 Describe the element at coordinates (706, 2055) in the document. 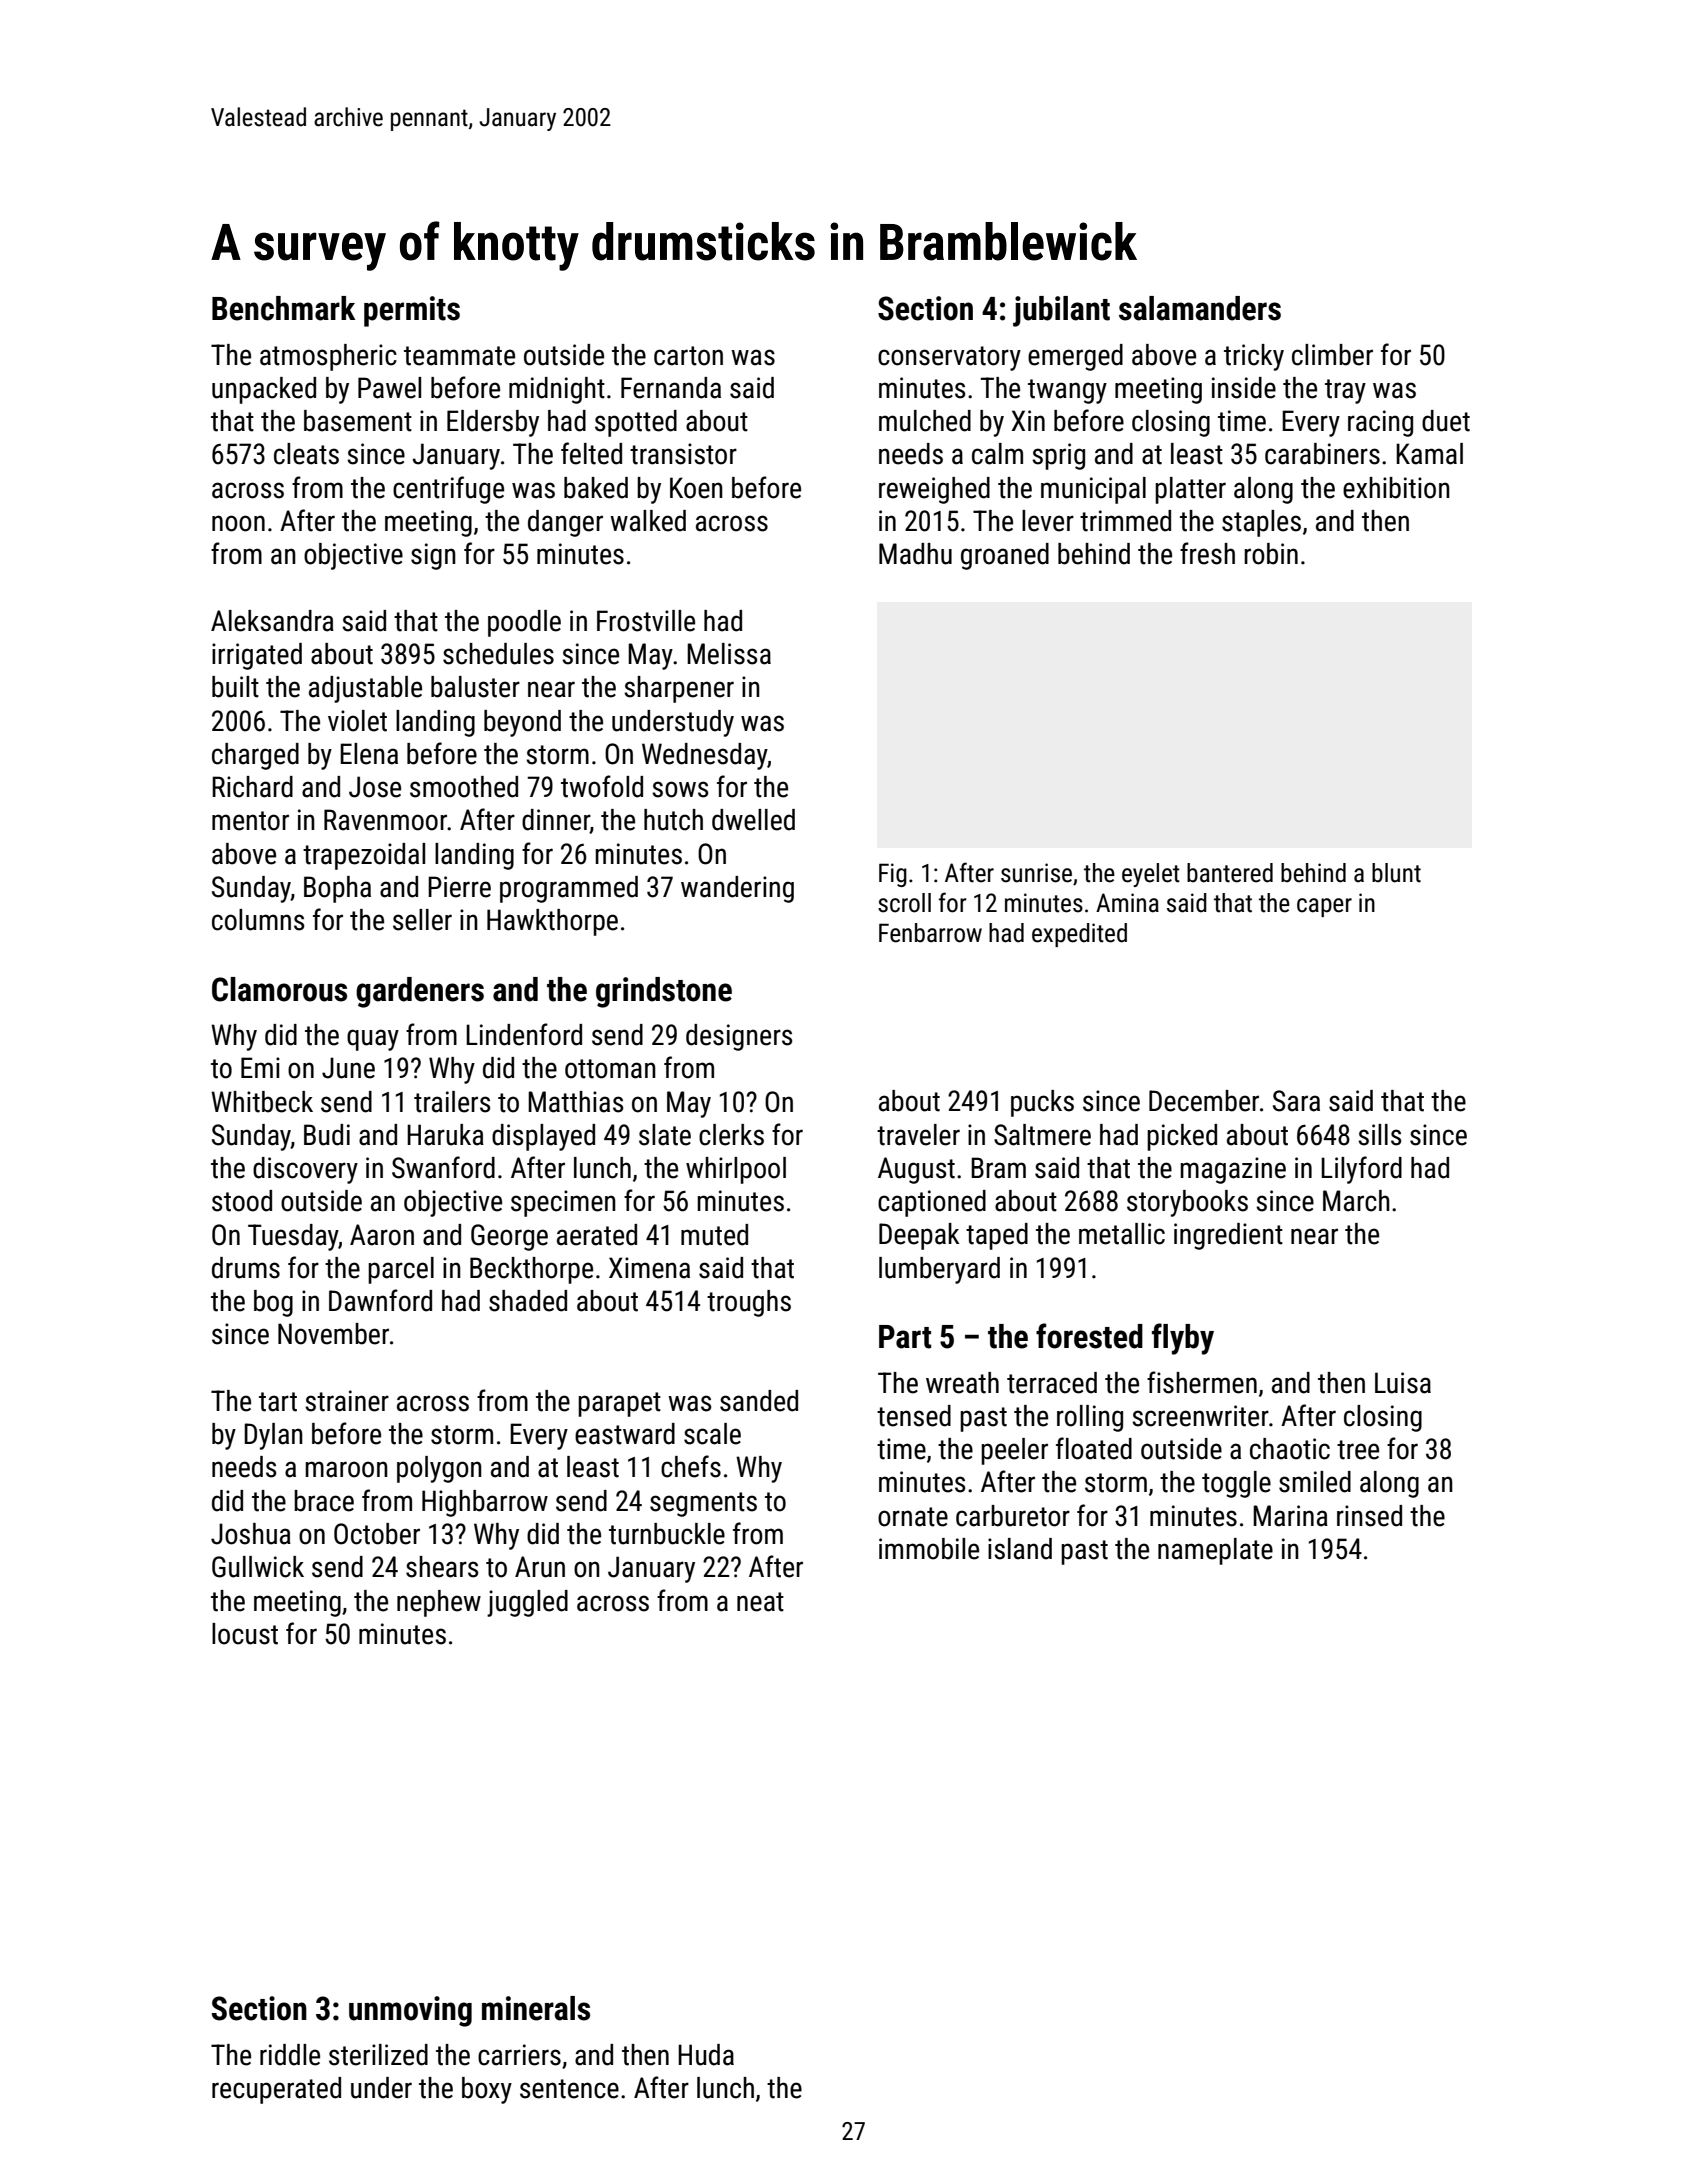

I see `Huda` at that location.
